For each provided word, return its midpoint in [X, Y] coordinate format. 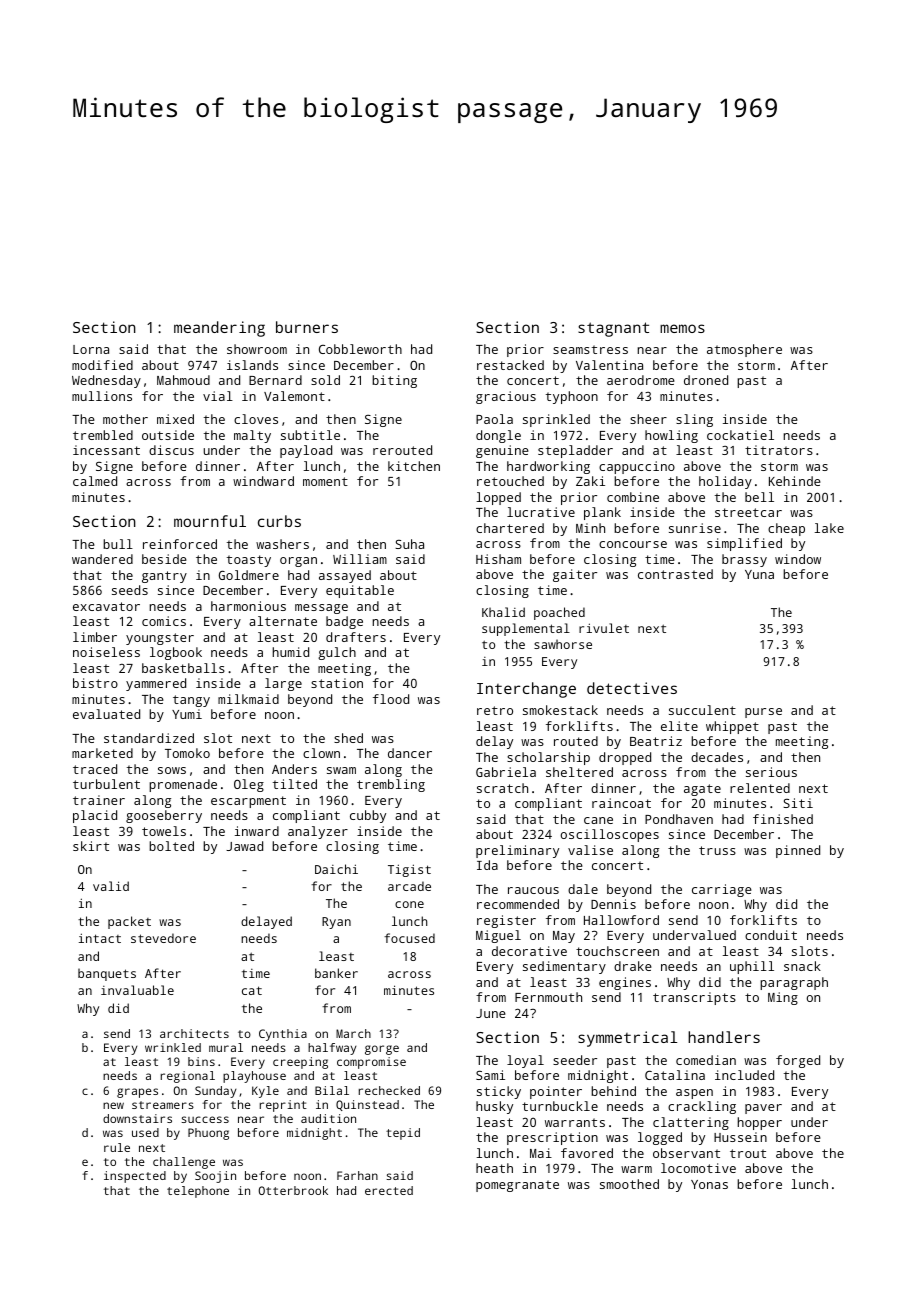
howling [671, 436]
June [491, 1013]
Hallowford [621, 920]
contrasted [675, 574]
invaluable [137, 990]
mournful [210, 521]
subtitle [310, 435]
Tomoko [187, 753]
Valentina [609, 365]
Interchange [526, 690]
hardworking [548, 467]
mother [125, 419]
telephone [198, 1192]
